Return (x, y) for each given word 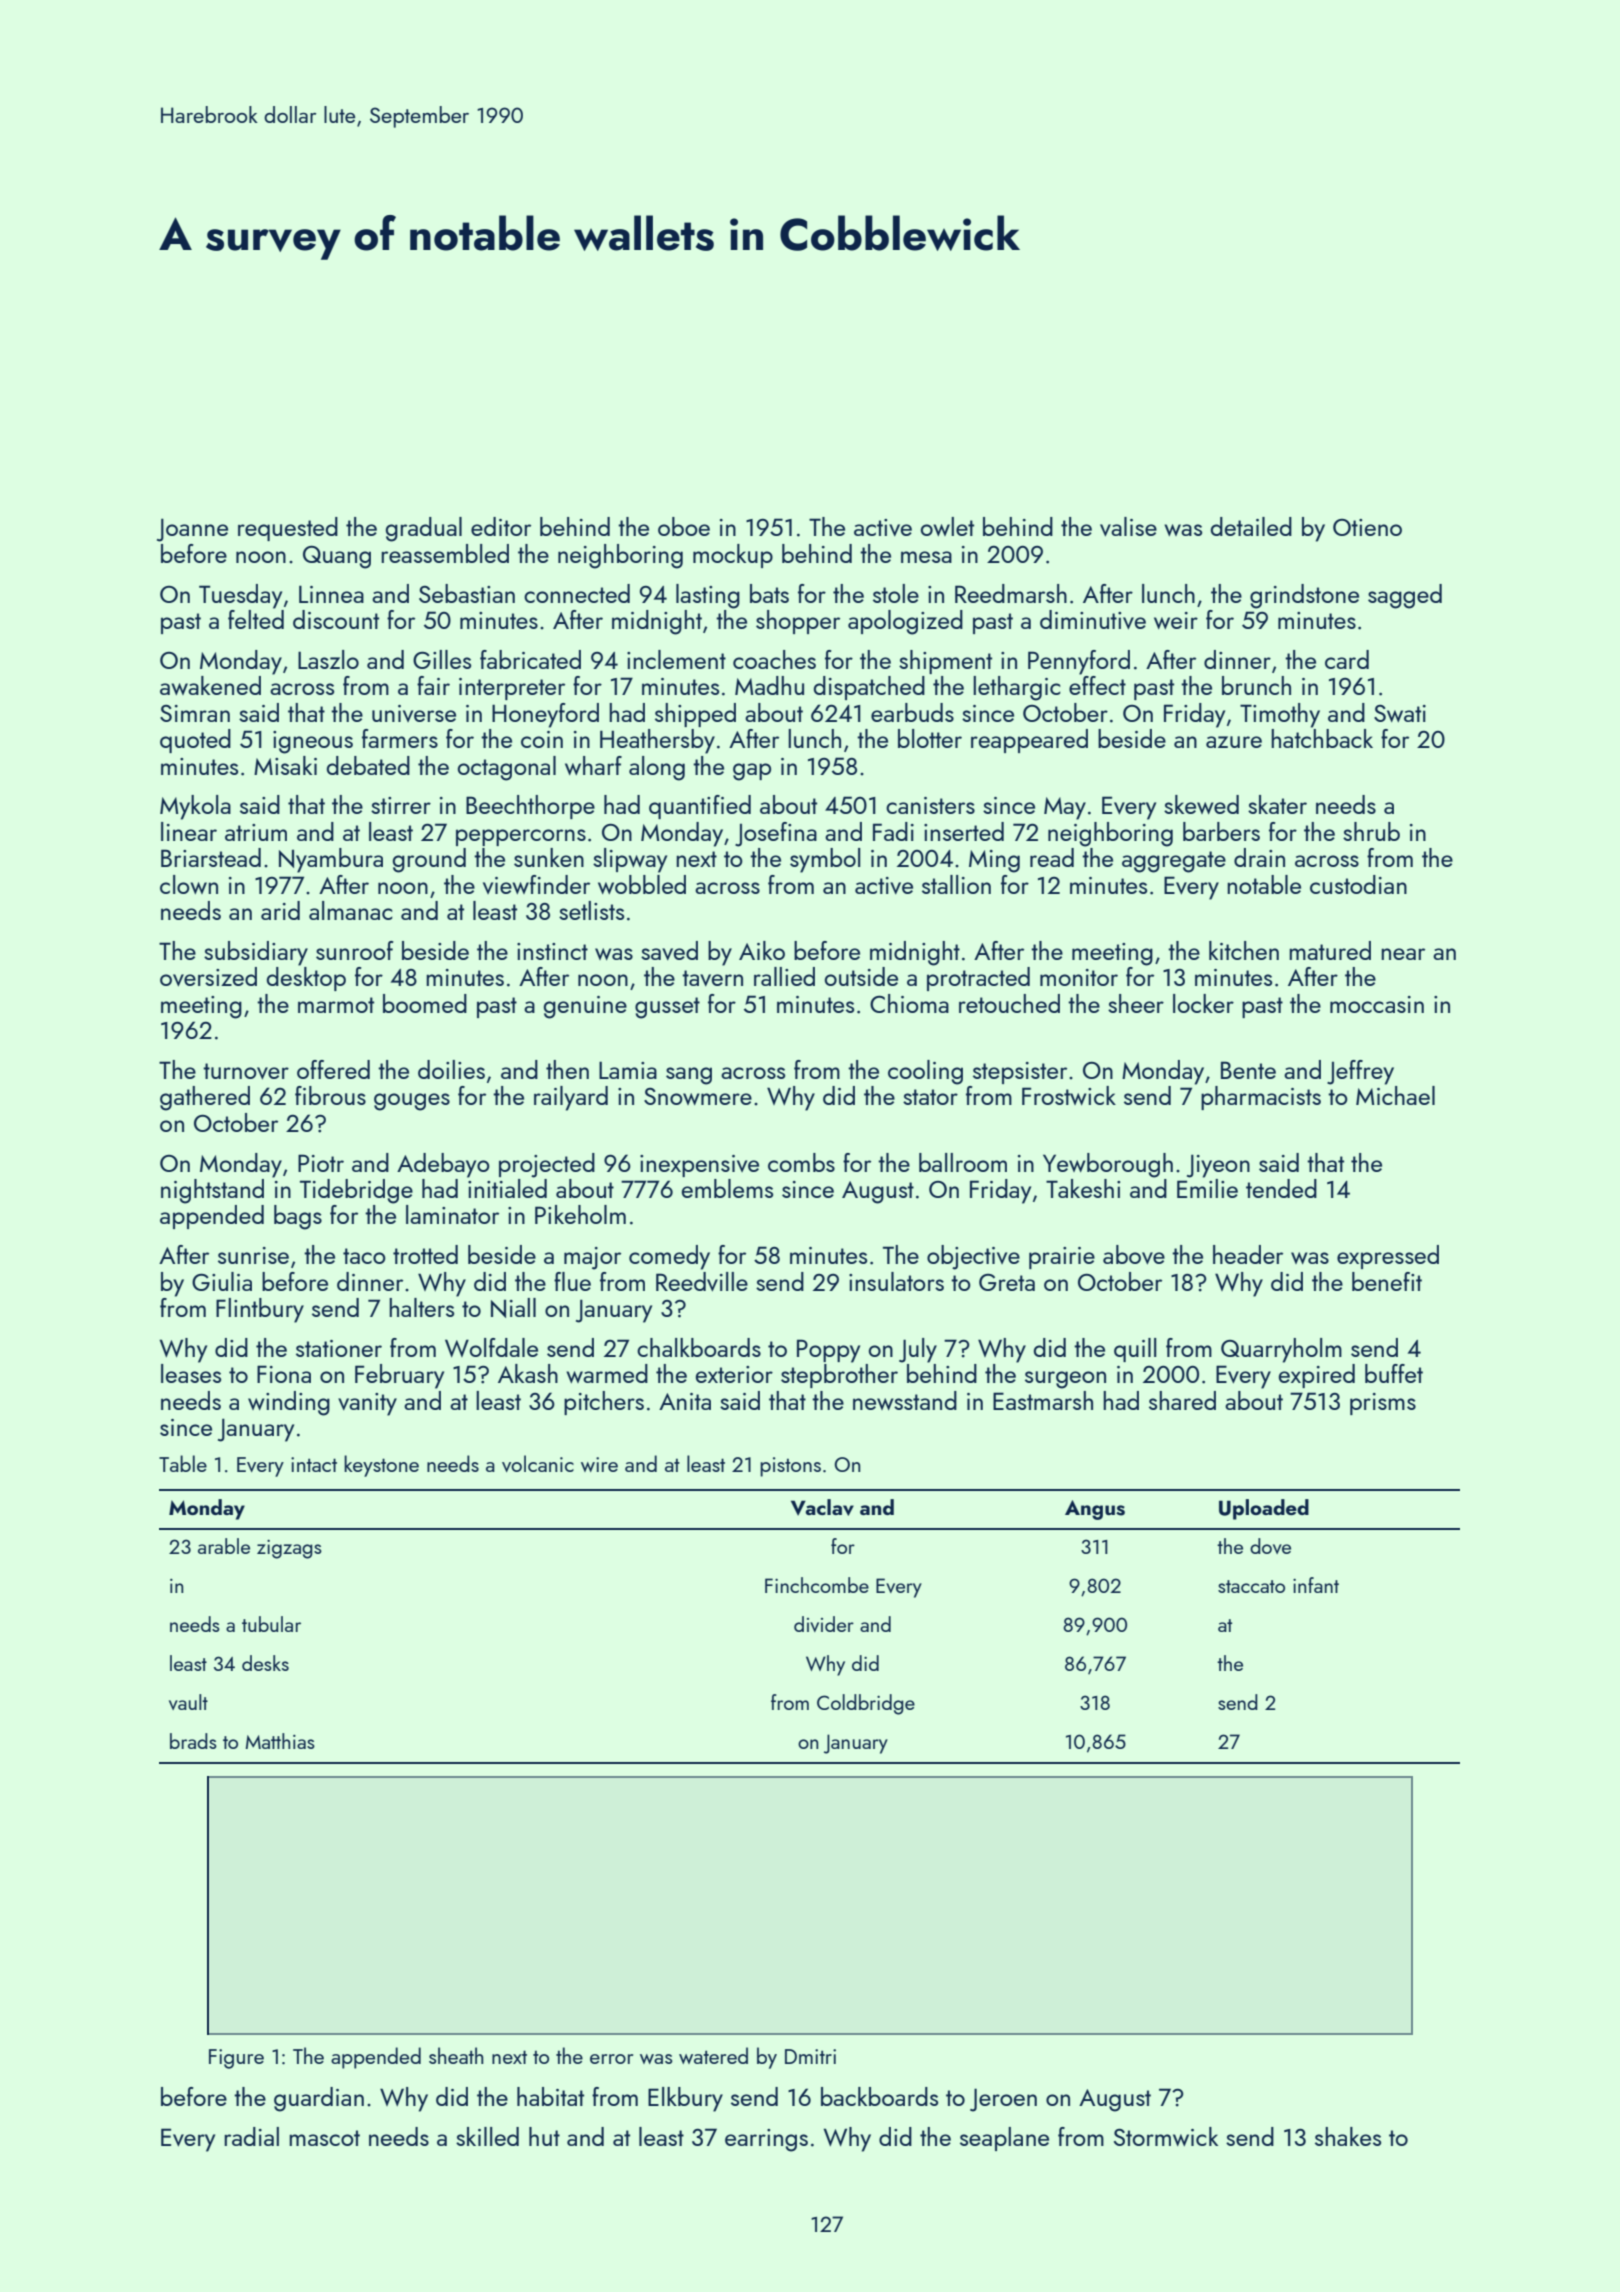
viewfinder (536, 884)
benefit (1387, 1281)
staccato (1251, 1586)
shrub (1371, 831)
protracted (978, 979)
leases (191, 1373)
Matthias (280, 1741)
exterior (734, 1374)
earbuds (912, 712)
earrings (766, 2140)
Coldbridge (866, 1704)
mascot (324, 2138)
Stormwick (1166, 2136)
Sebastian (467, 593)
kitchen (1244, 950)
